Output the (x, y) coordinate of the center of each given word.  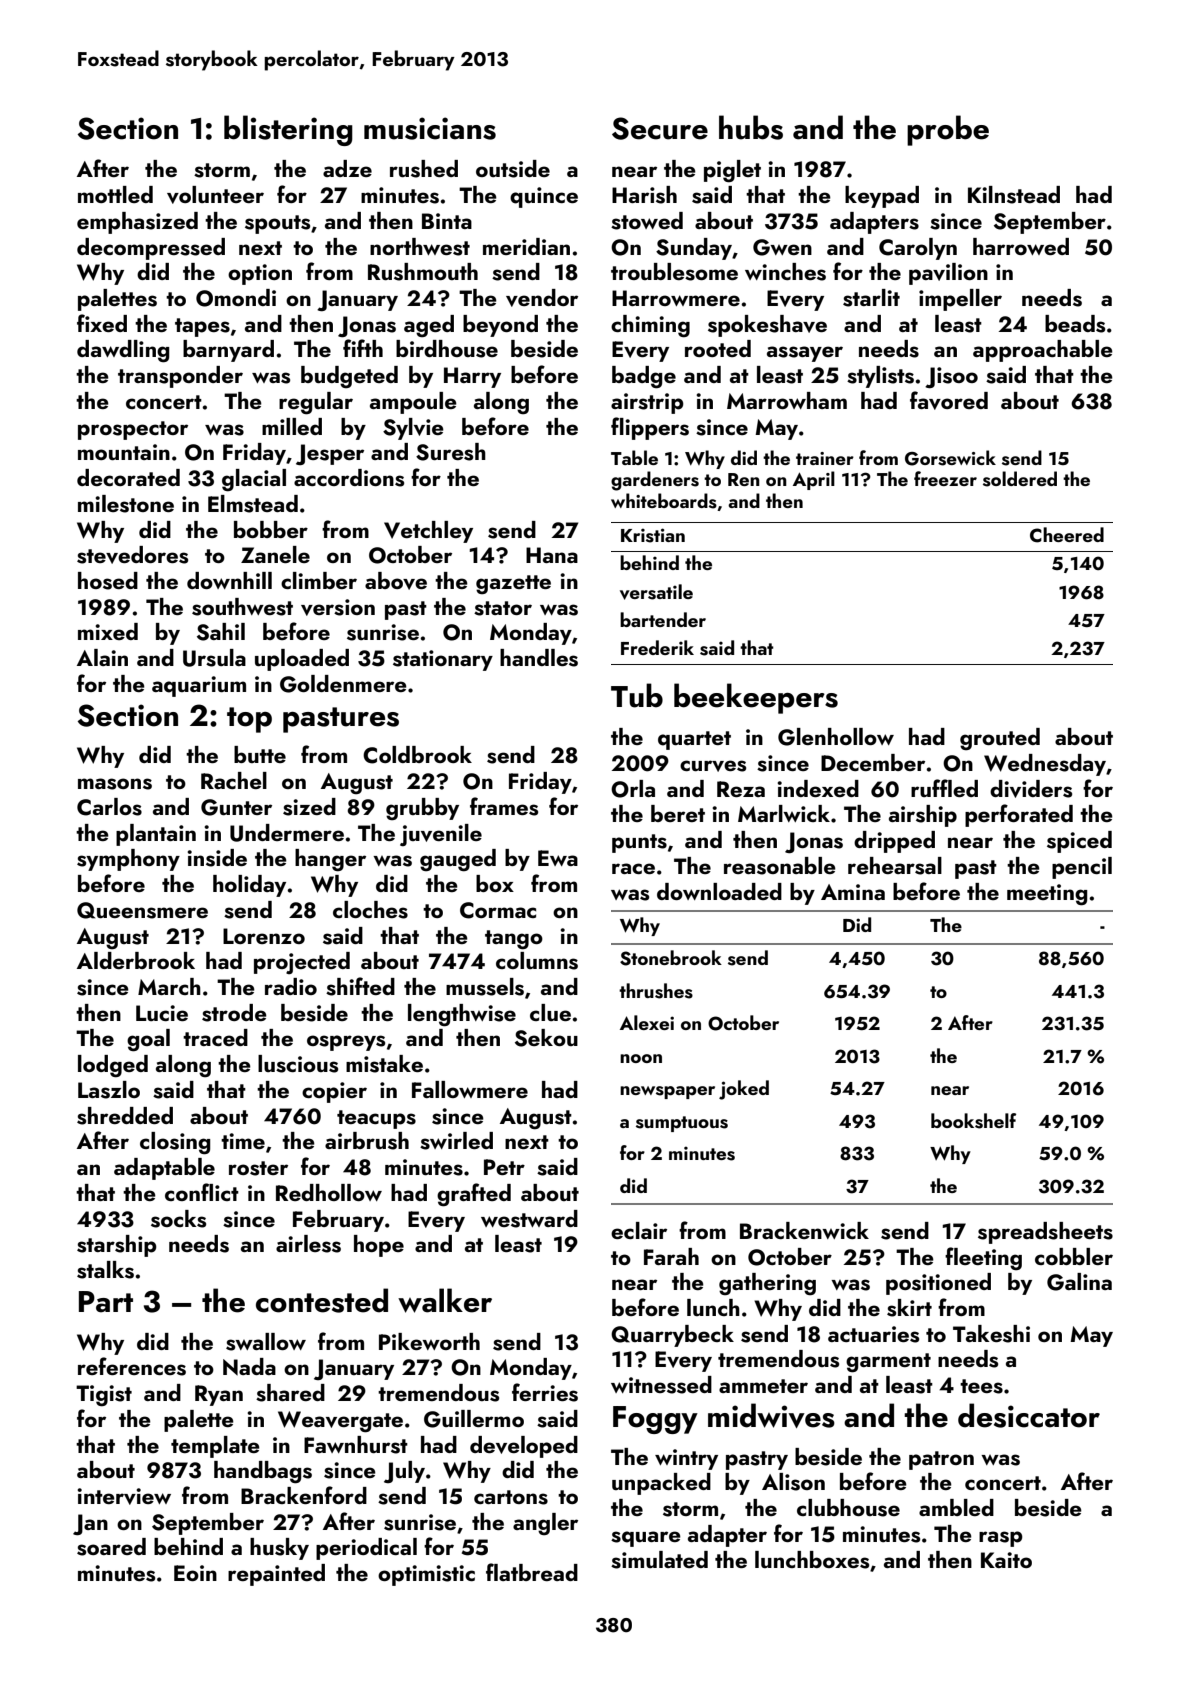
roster (258, 1168)
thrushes (656, 991)
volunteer (215, 195)
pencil (1082, 868)
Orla (633, 789)
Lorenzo (264, 936)
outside (513, 169)
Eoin (195, 1573)
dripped (894, 842)
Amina (853, 892)
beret (678, 813)
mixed (108, 631)
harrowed (1021, 246)
